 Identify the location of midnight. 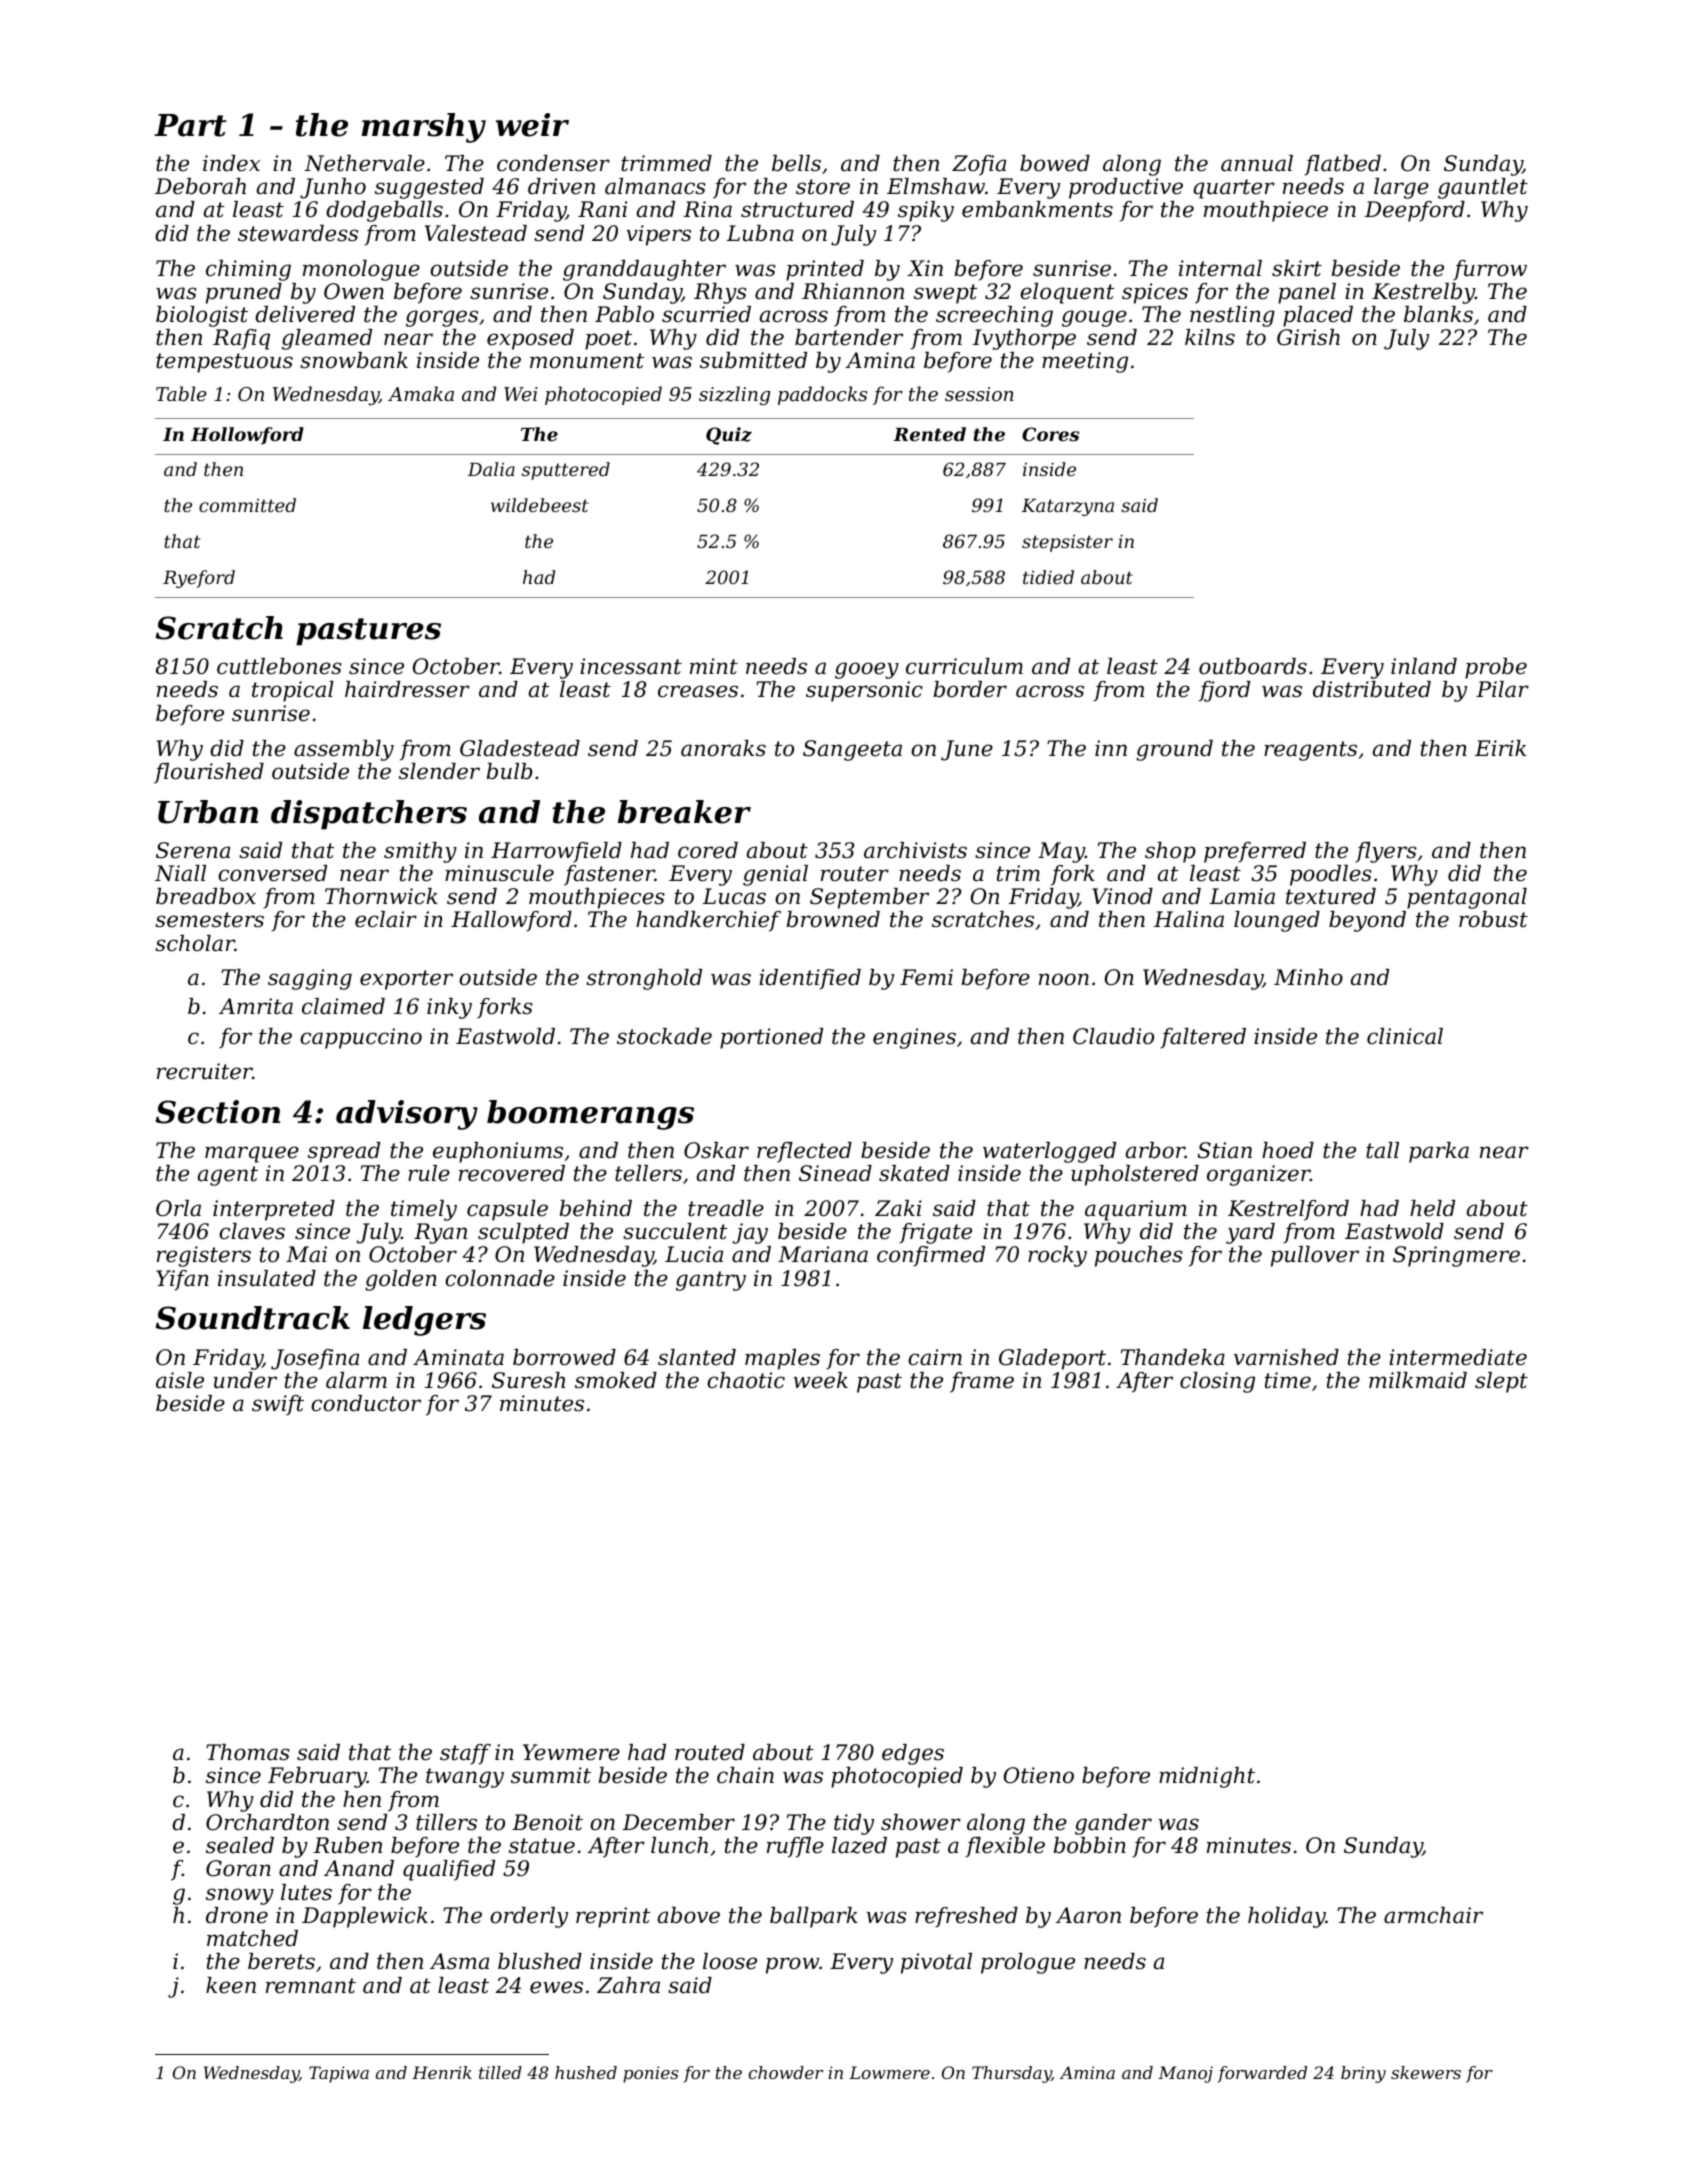
(1207, 1777).
